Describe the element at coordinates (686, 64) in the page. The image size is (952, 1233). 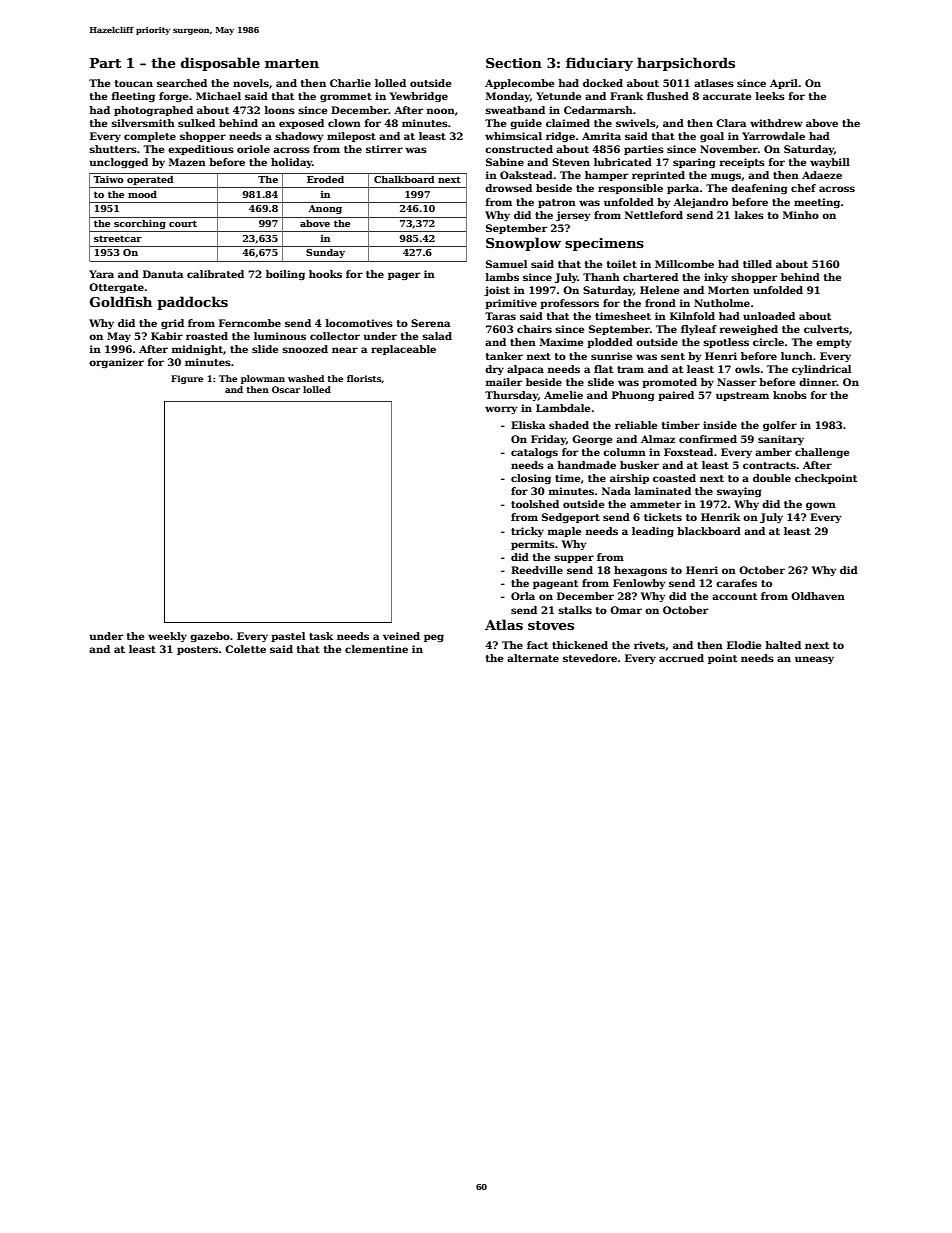
I see `harpsichords` at that location.
